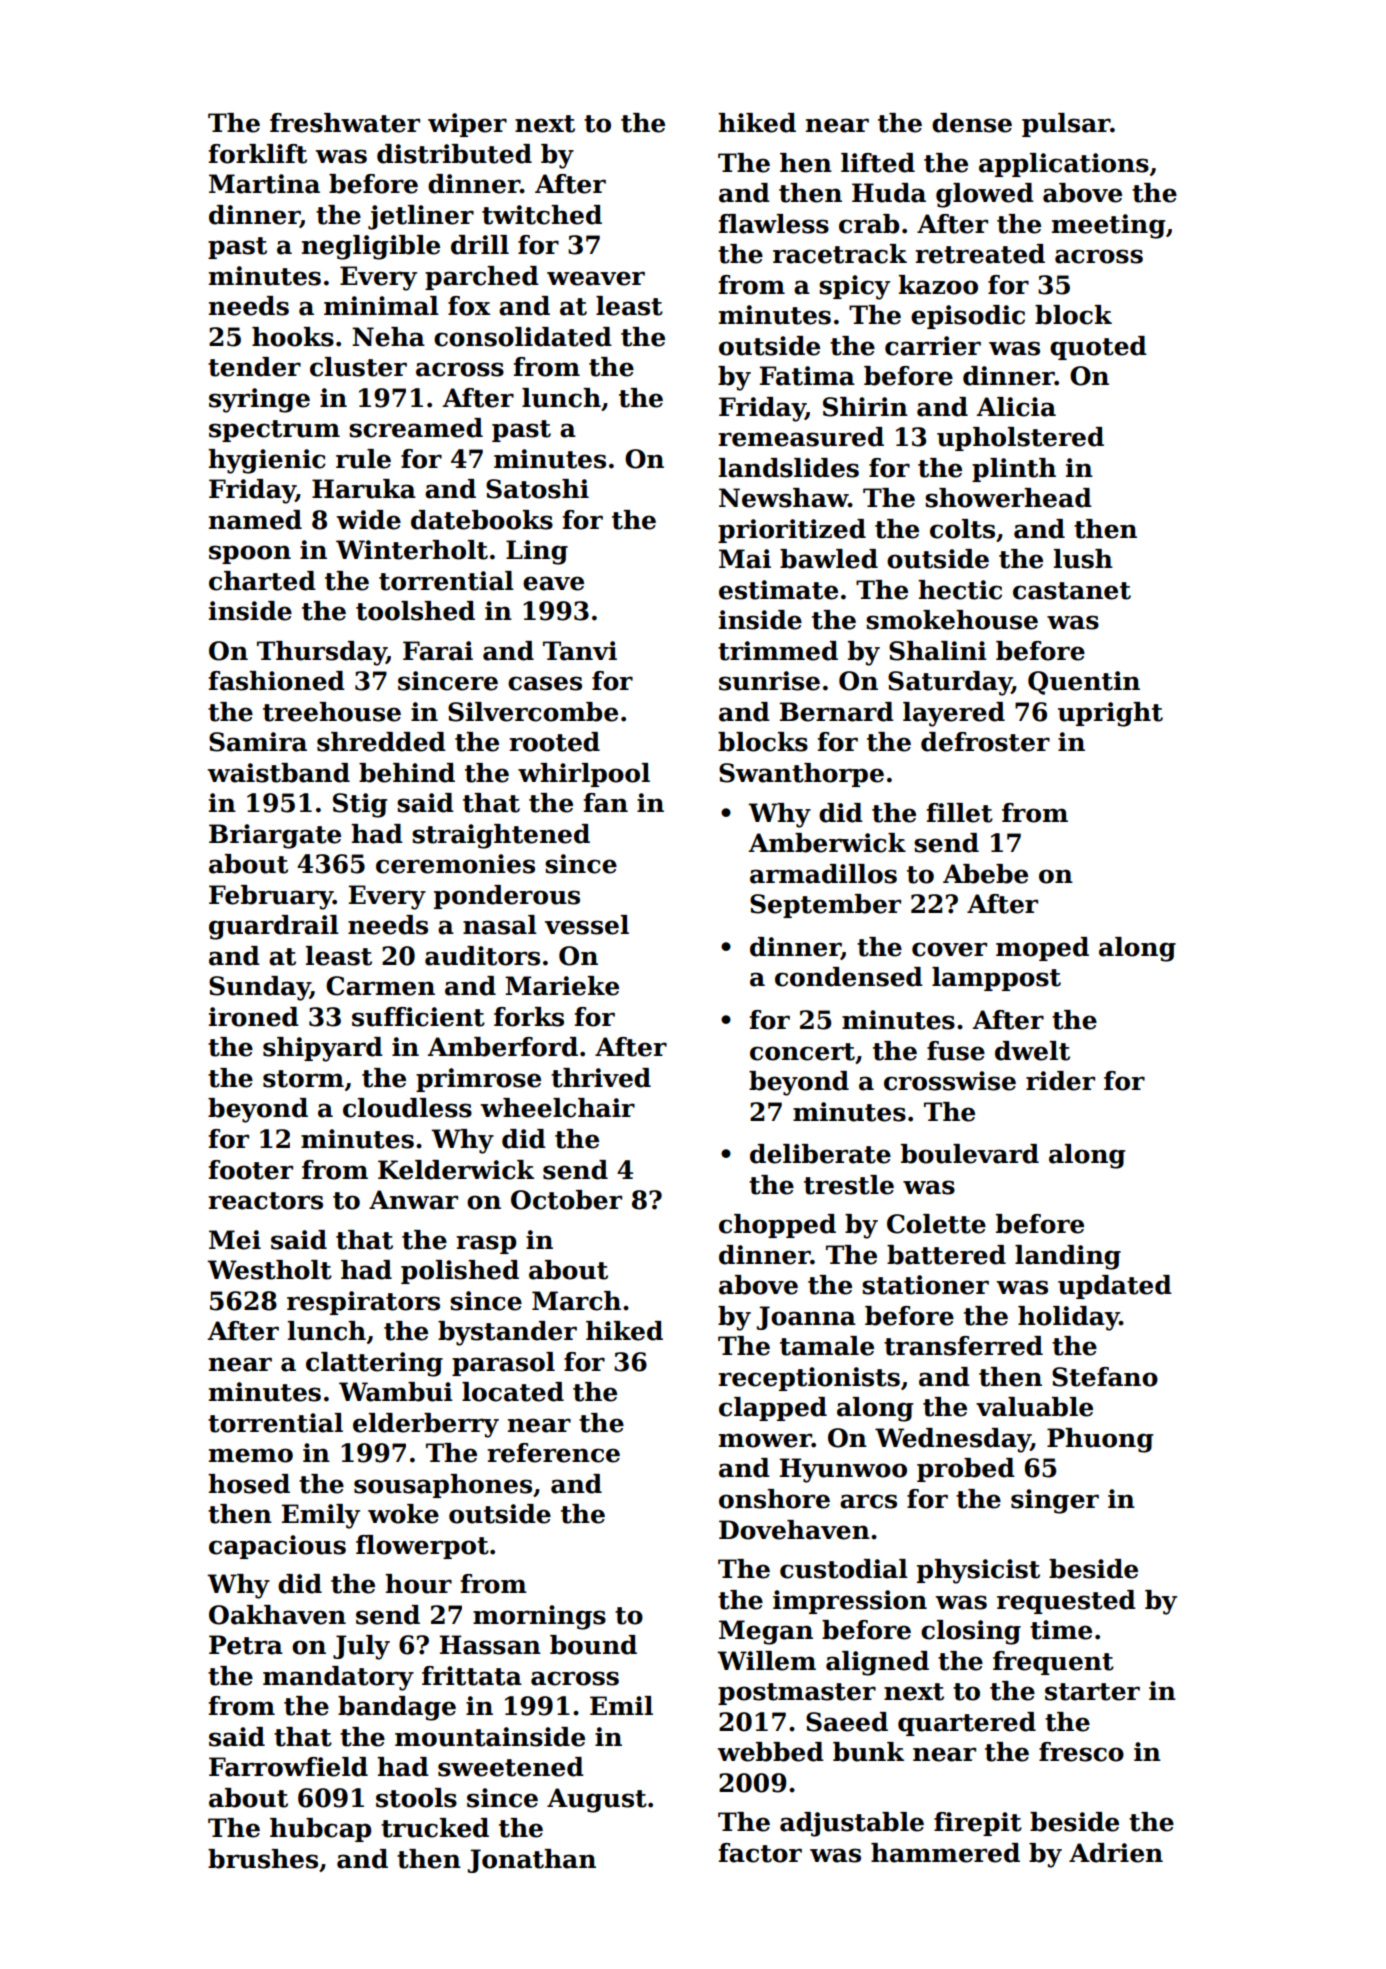 The image size is (1386, 1969). I want to click on stationer, so click(925, 1285).
